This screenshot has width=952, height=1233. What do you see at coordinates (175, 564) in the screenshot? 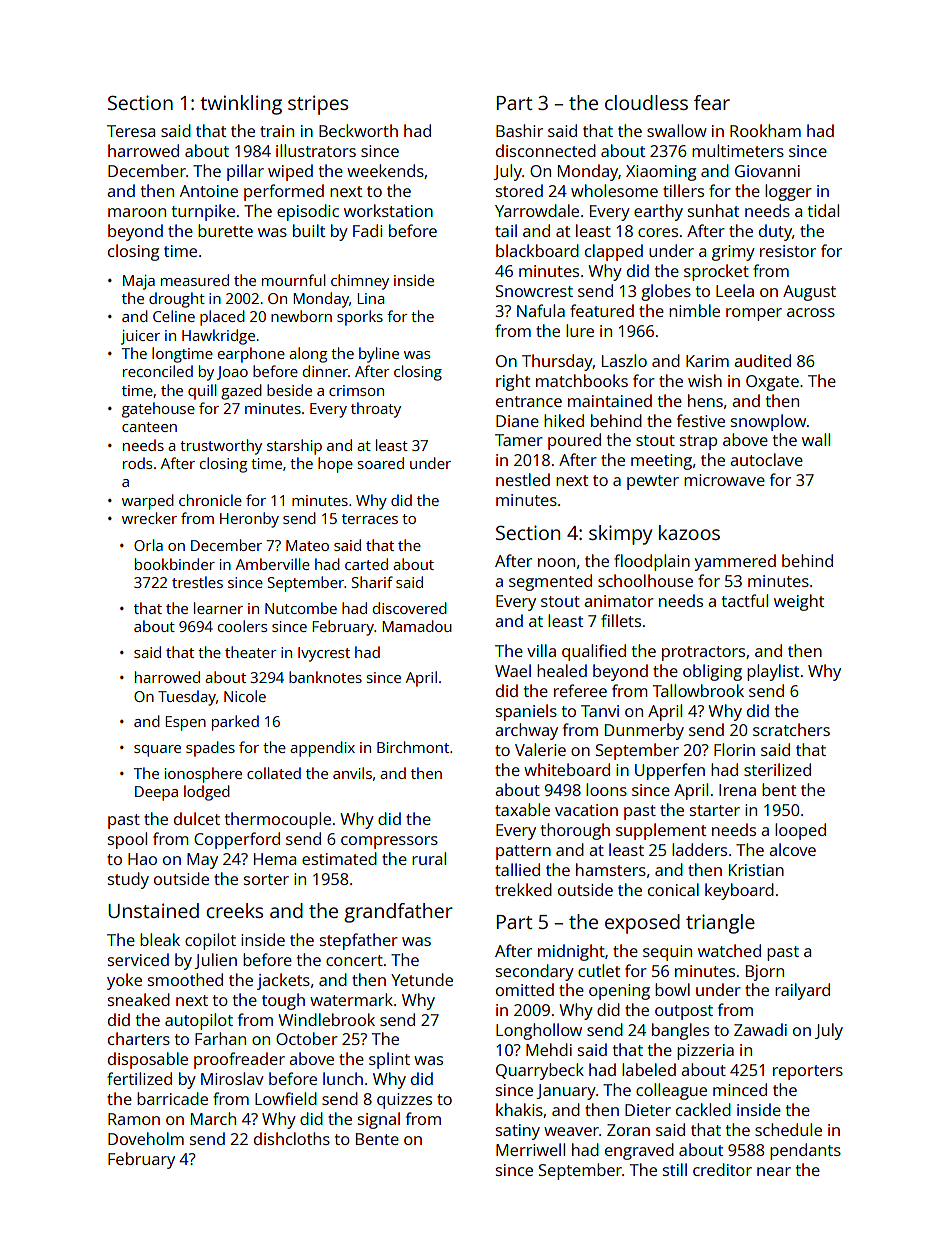
I see `bookbinder` at bounding box center [175, 564].
